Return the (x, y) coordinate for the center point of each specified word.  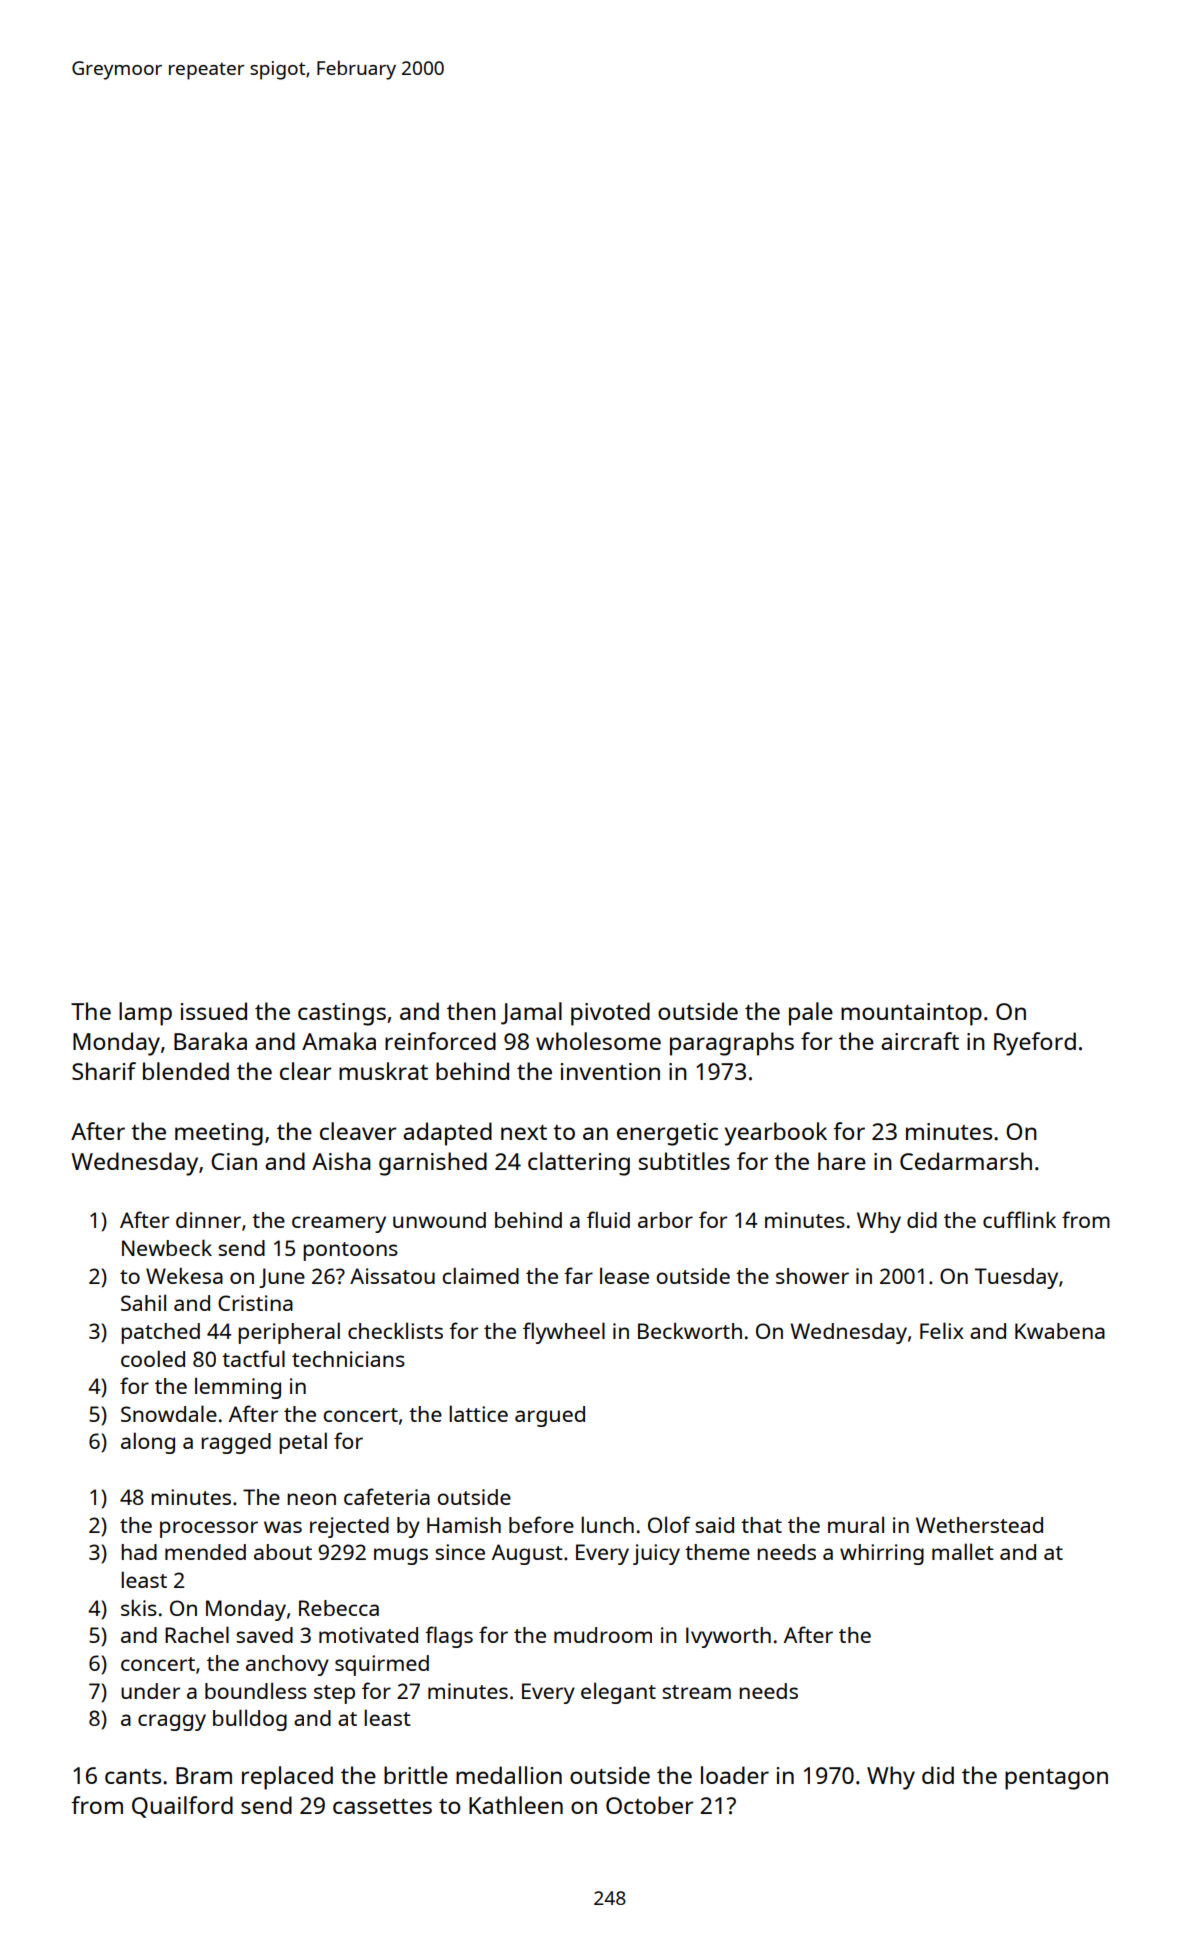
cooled (153, 1358)
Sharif (104, 1071)
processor (209, 1529)
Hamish (464, 1525)
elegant (618, 1693)
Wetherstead (979, 1525)
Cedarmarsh (966, 1161)
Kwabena (1060, 1331)
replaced (287, 1778)
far (578, 1275)
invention (610, 1071)
